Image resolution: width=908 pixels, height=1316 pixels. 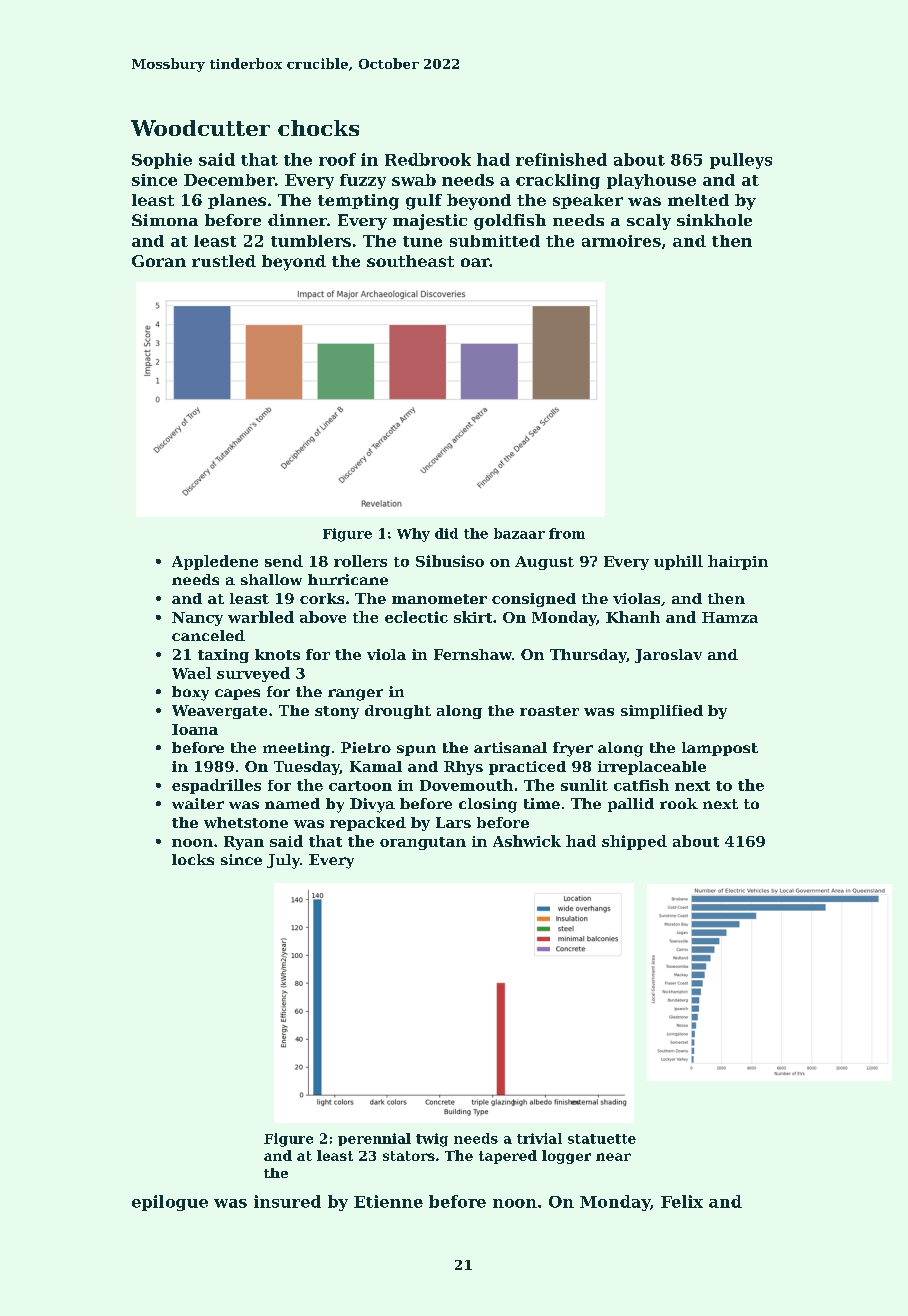 What do you see at coordinates (374, 1139) in the screenshot?
I see `perennial` at bounding box center [374, 1139].
